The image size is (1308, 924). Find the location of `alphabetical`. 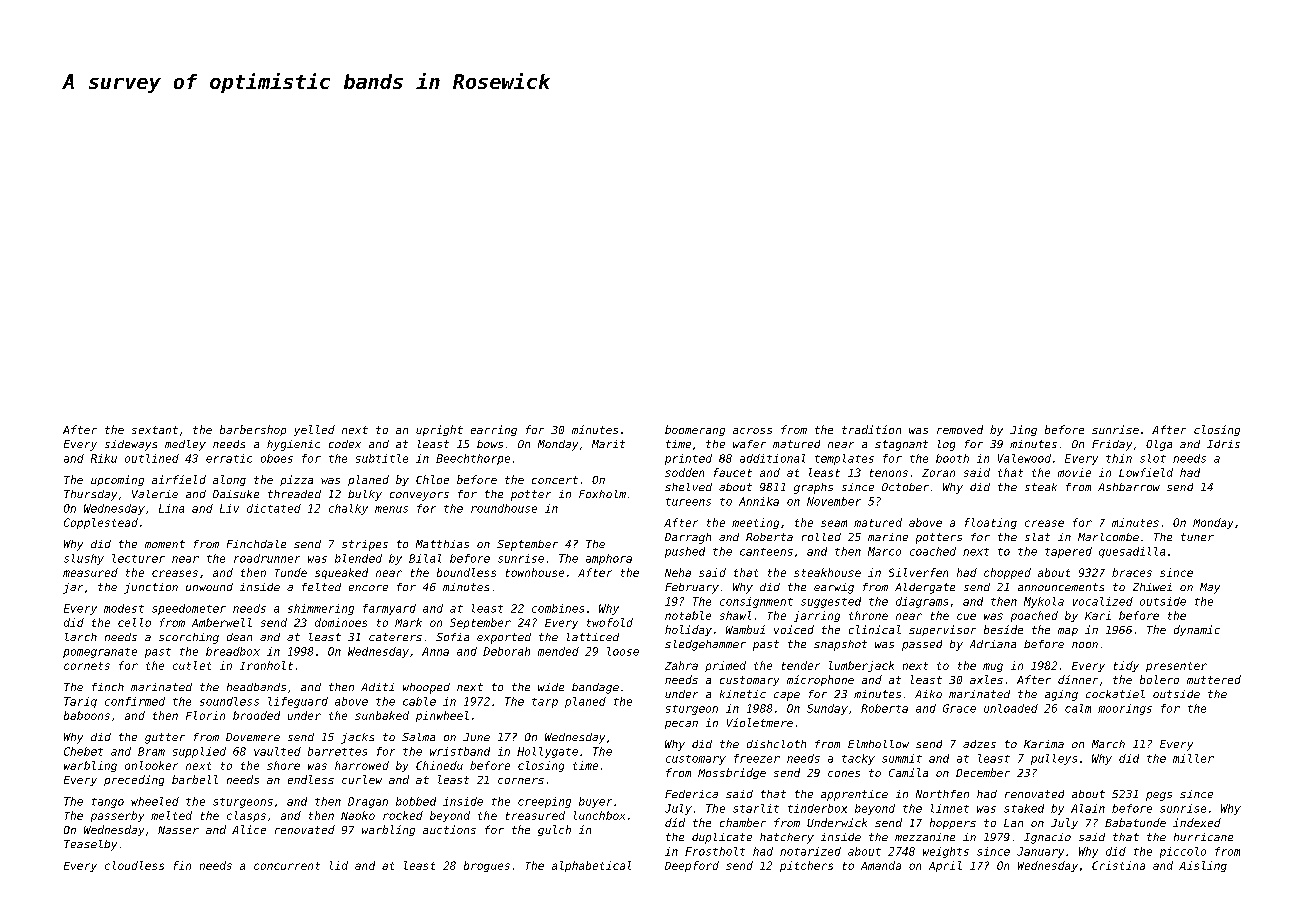

alphabetical is located at coordinates (591, 866).
